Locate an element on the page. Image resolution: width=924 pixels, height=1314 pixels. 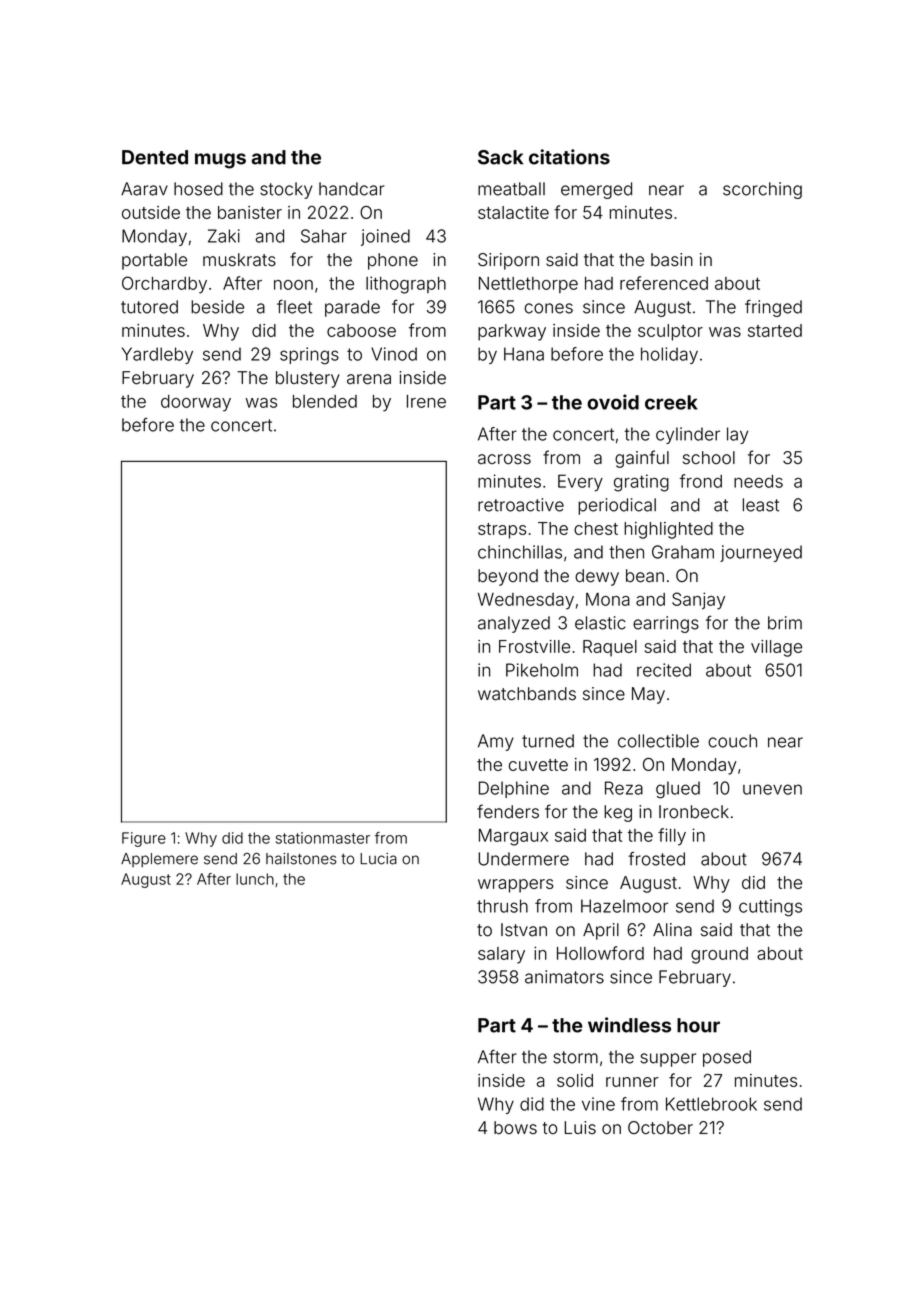
handcar is located at coordinates (351, 189).
